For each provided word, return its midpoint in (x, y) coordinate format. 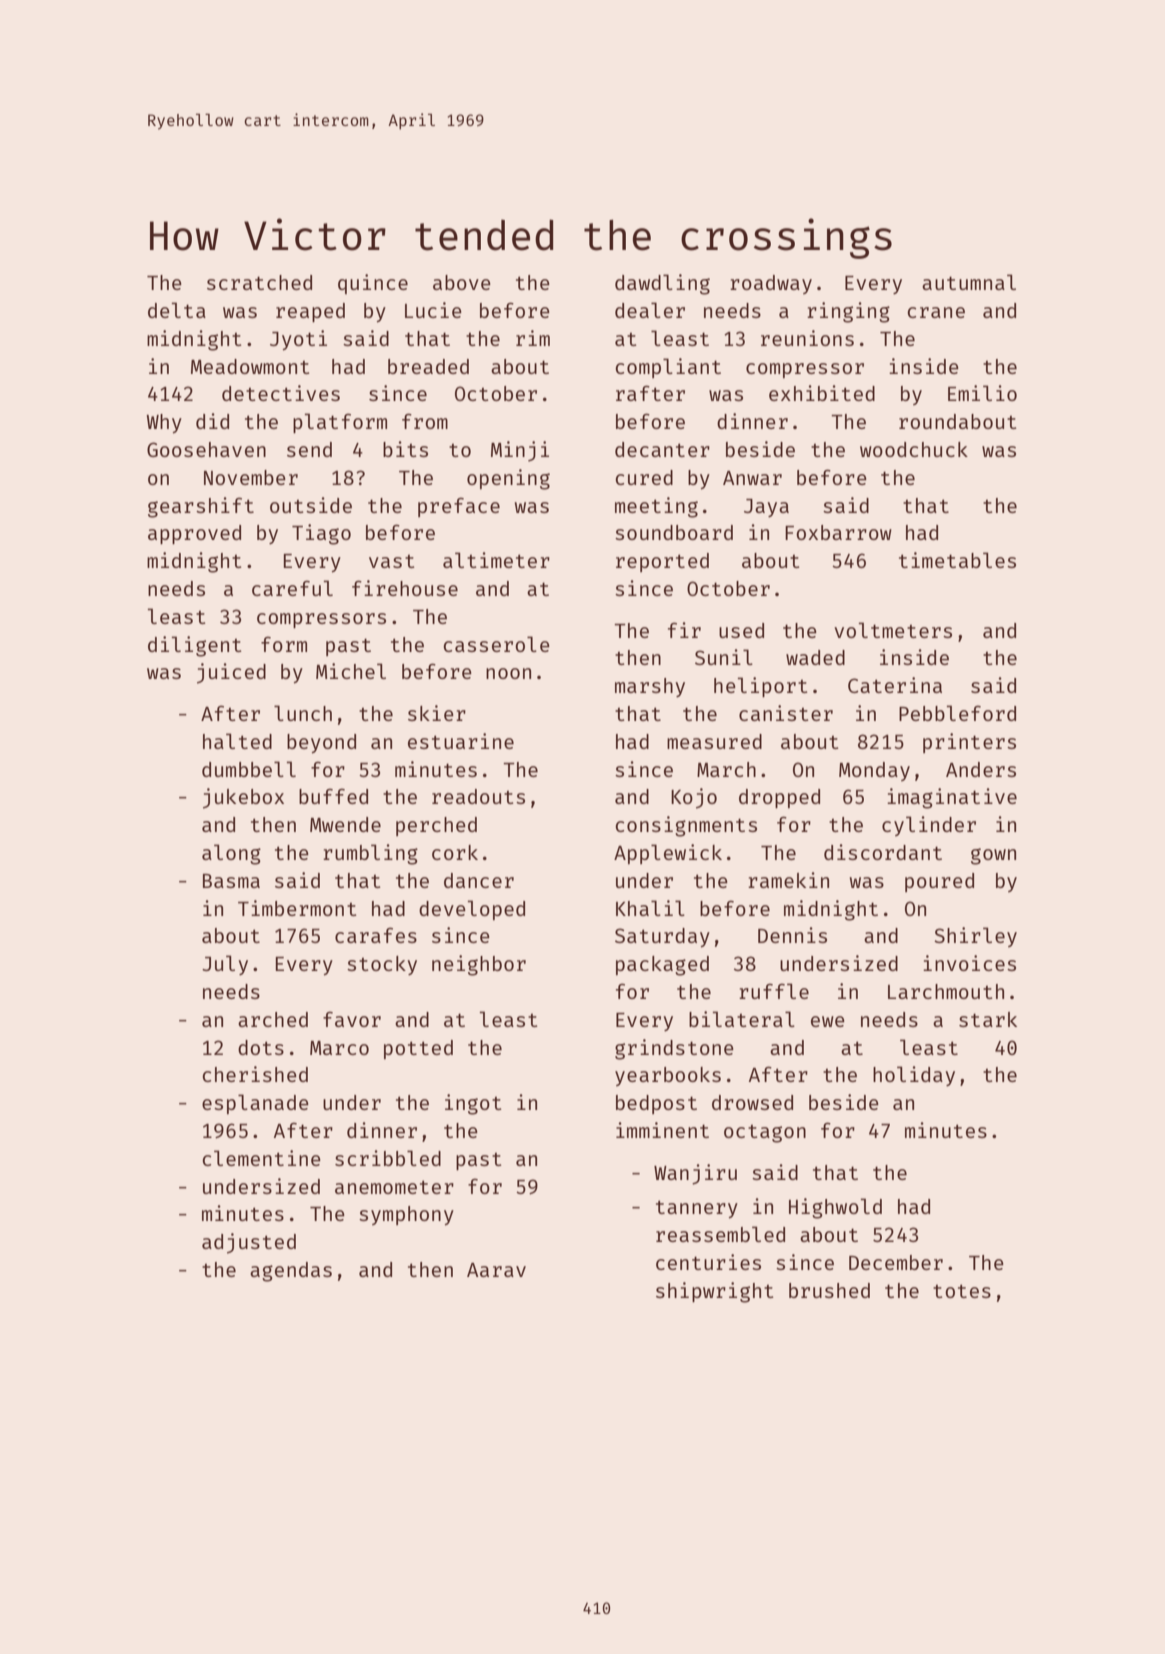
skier (437, 713)
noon (508, 673)
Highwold (835, 1208)
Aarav (496, 1270)
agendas (291, 1272)
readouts (478, 796)
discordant (883, 852)
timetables (957, 560)
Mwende (345, 824)
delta (177, 310)
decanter (662, 449)
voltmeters (893, 630)
